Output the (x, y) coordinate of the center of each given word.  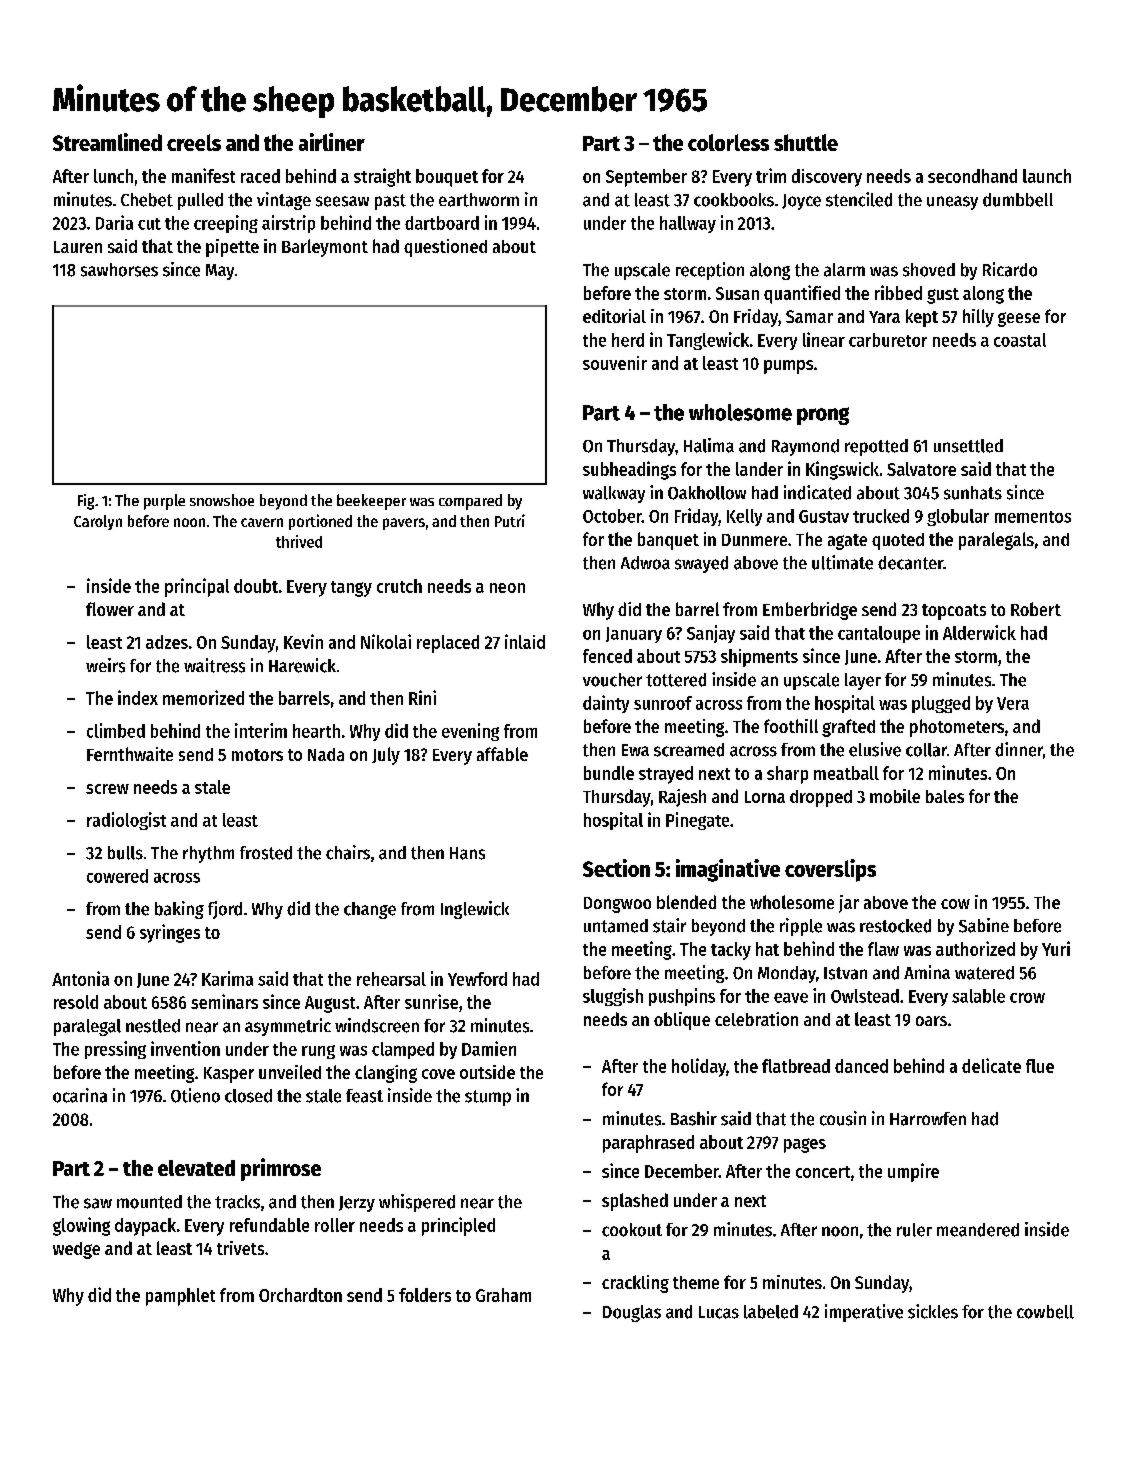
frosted (266, 853)
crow (1027, 998)
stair (669, 925)
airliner (332, 142)
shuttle (806, 142)
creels (194, 142)
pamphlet (180, 1297)
